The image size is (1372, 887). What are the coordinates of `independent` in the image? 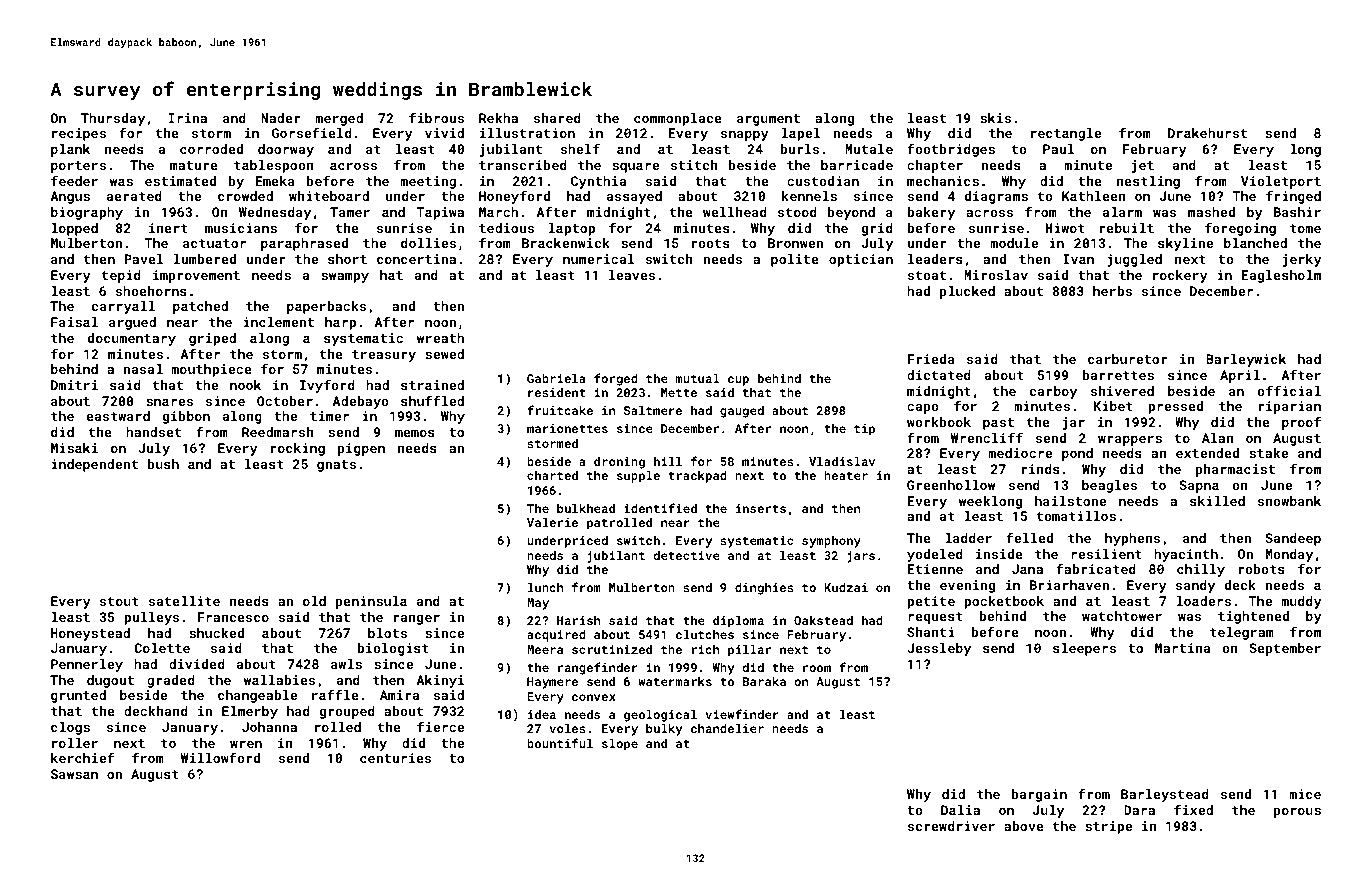 It's located at (94, 465).
